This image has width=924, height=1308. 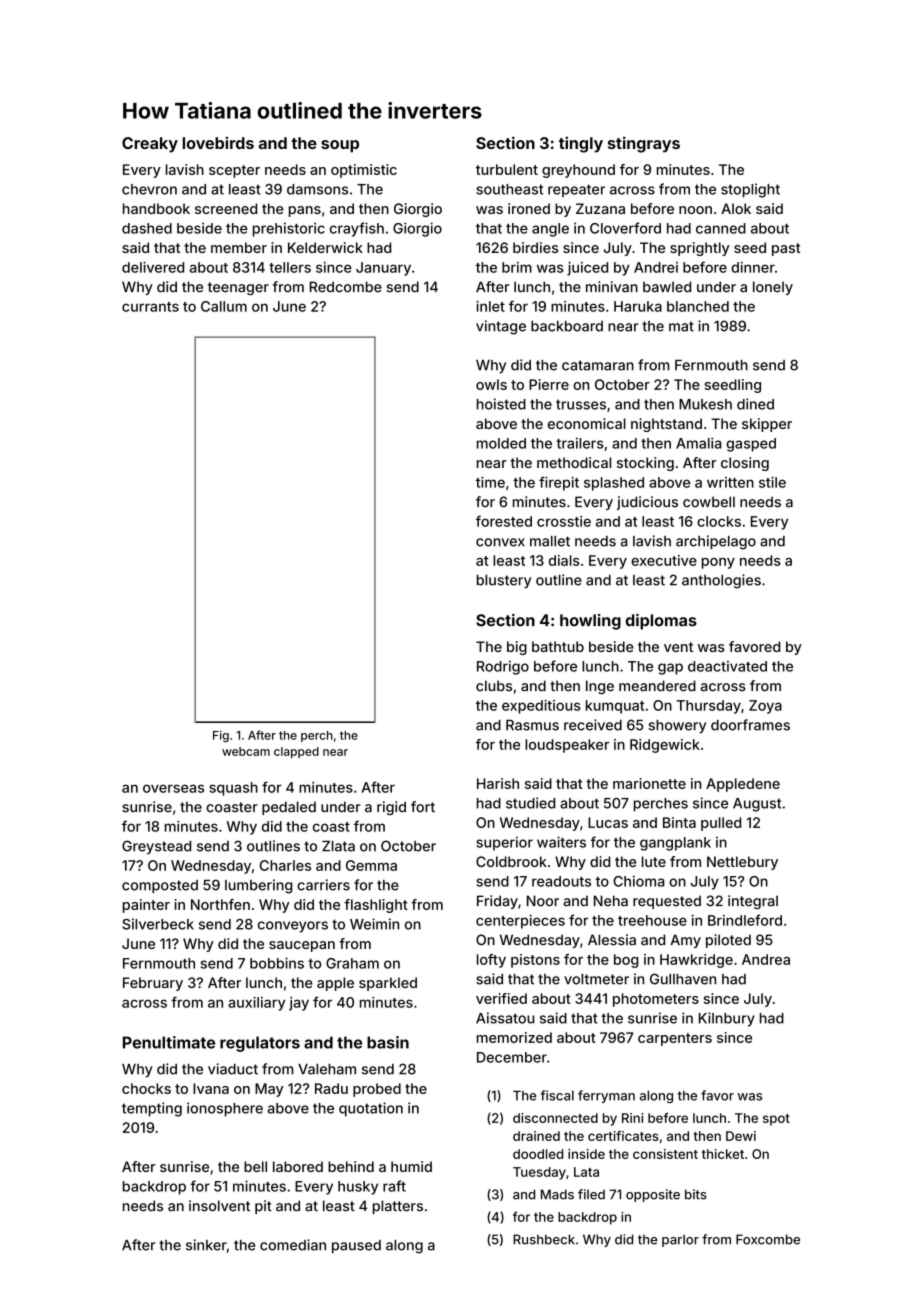 What do you see at coordinates (224, 306) in the image?
I see `Callum` at bounding box center [224, 306].
